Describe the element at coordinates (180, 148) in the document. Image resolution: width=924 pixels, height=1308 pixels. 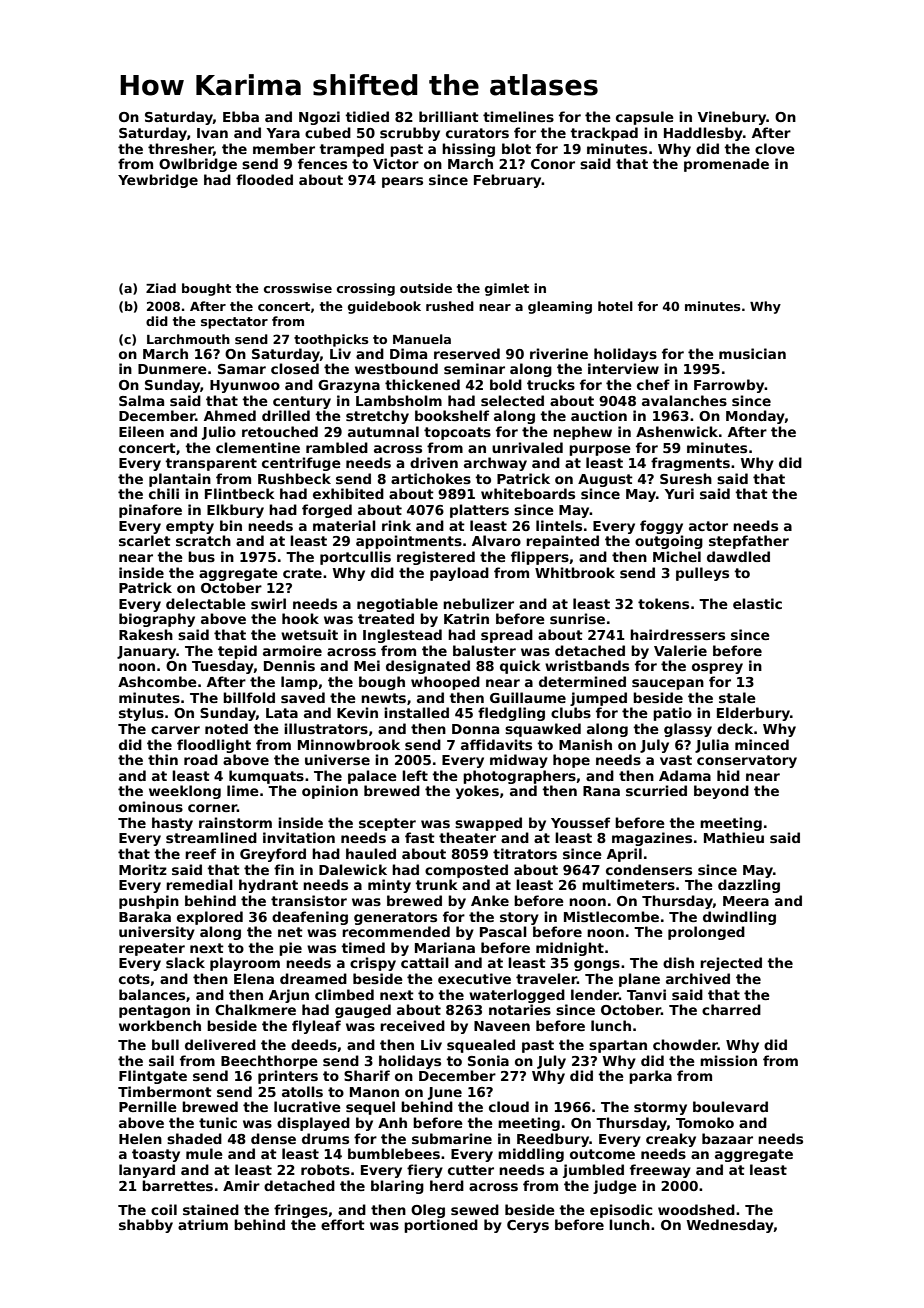
I see `thresher` at that location.
